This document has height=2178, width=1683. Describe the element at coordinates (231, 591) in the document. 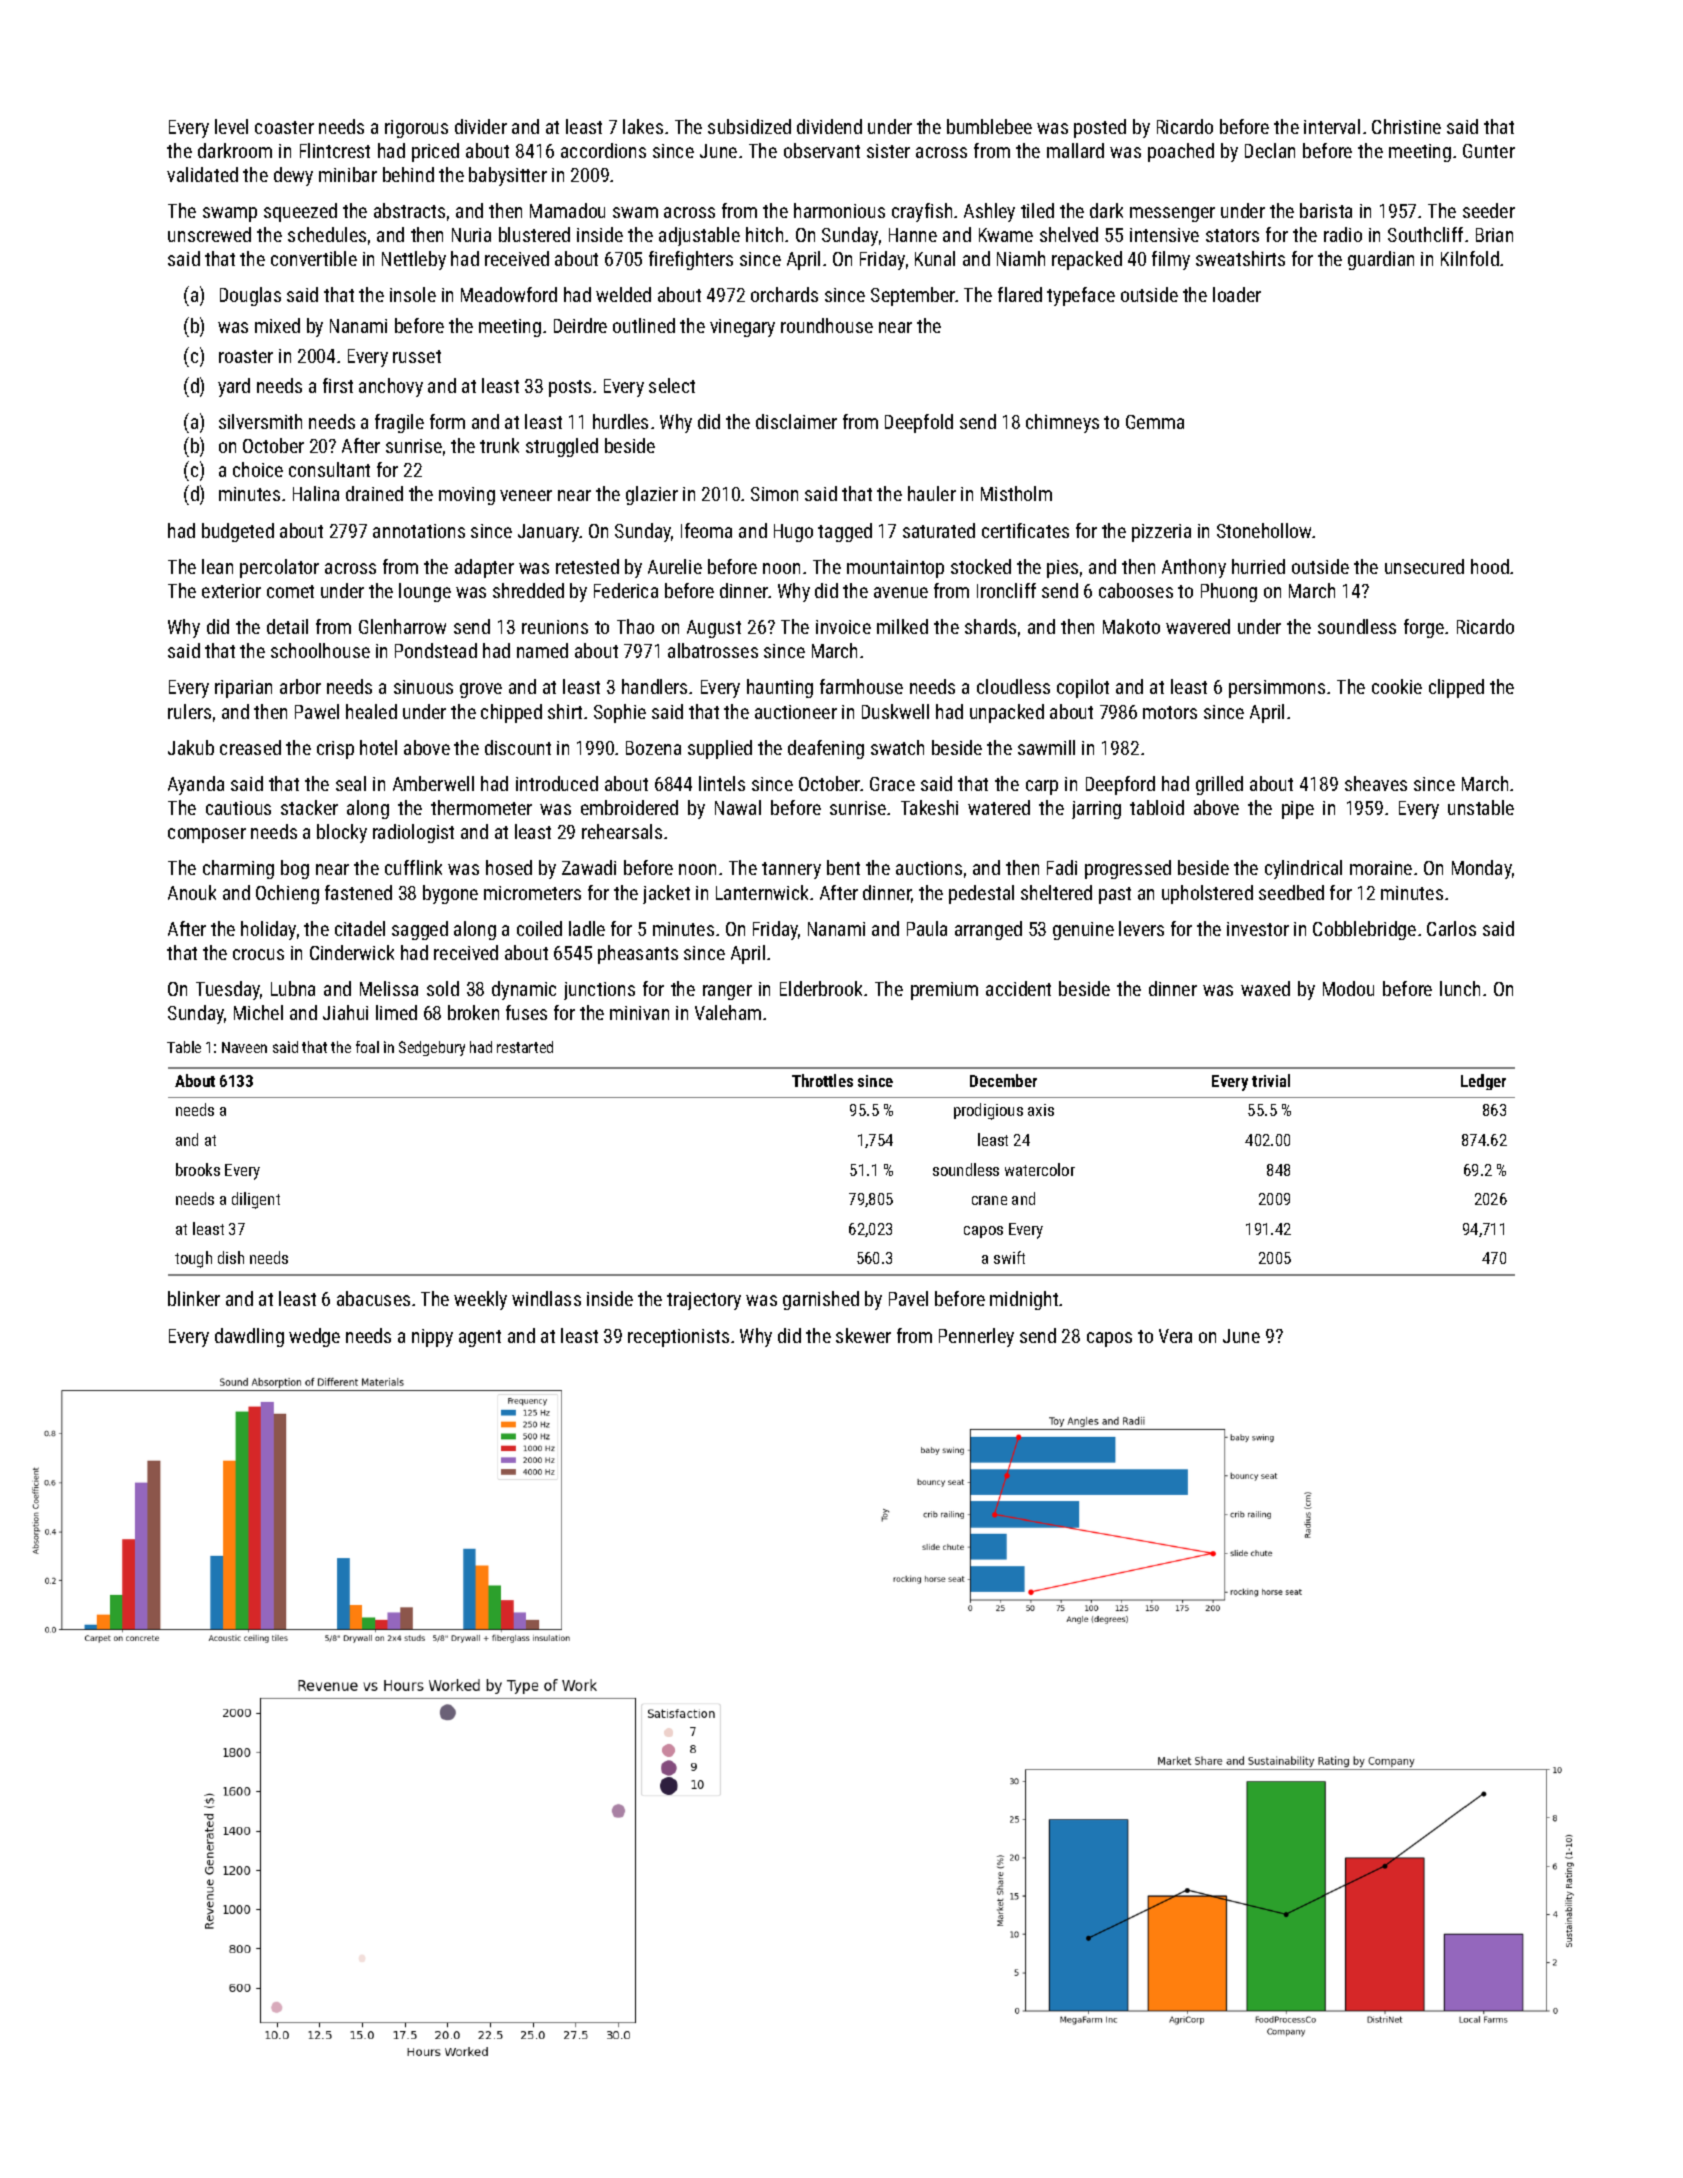

I see `exterior` at that location.
